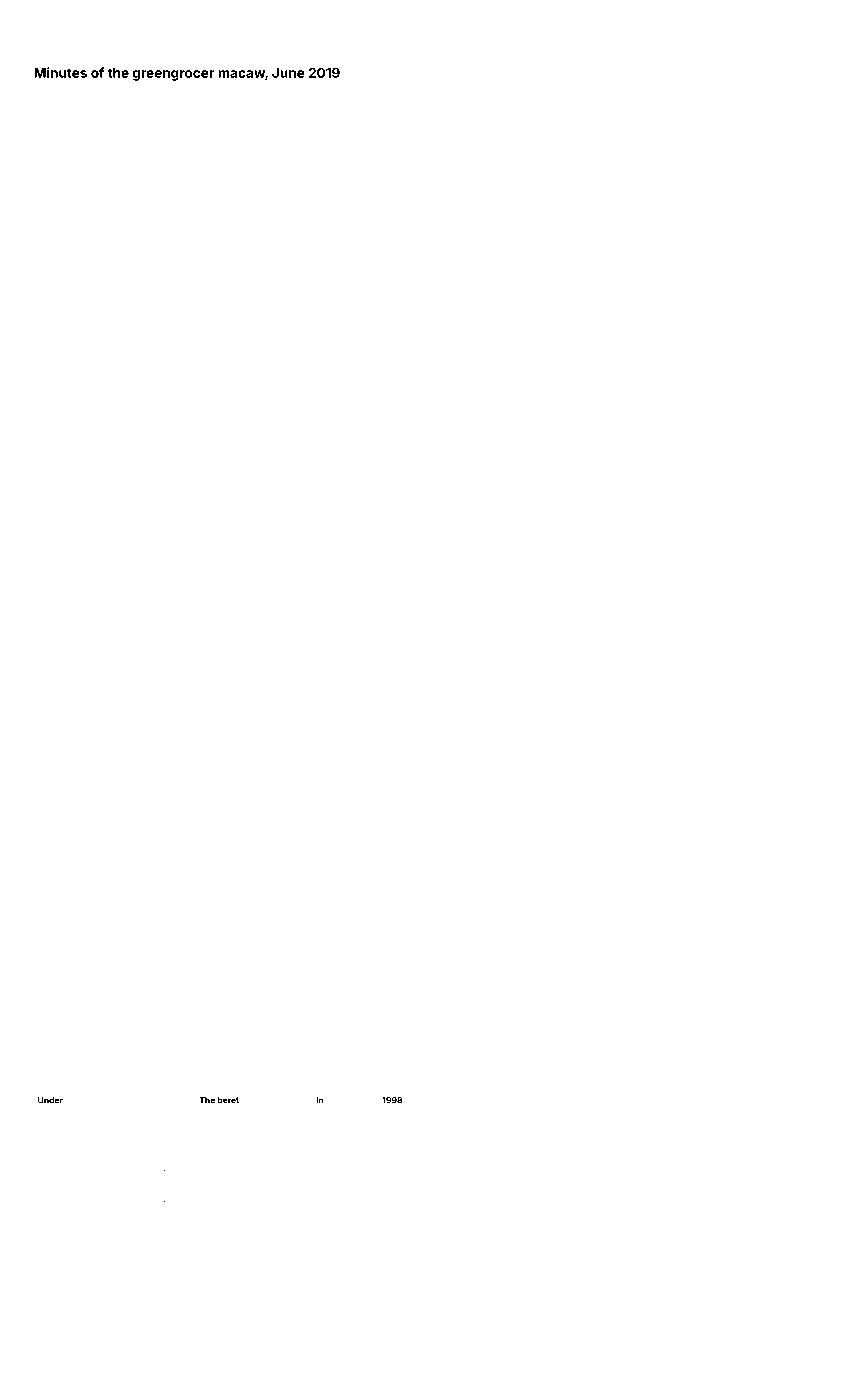 The height and width of the document is (1400, 849). Describe the element at coordinates (638, 1305) in the document. I see `Adama` at that location.
